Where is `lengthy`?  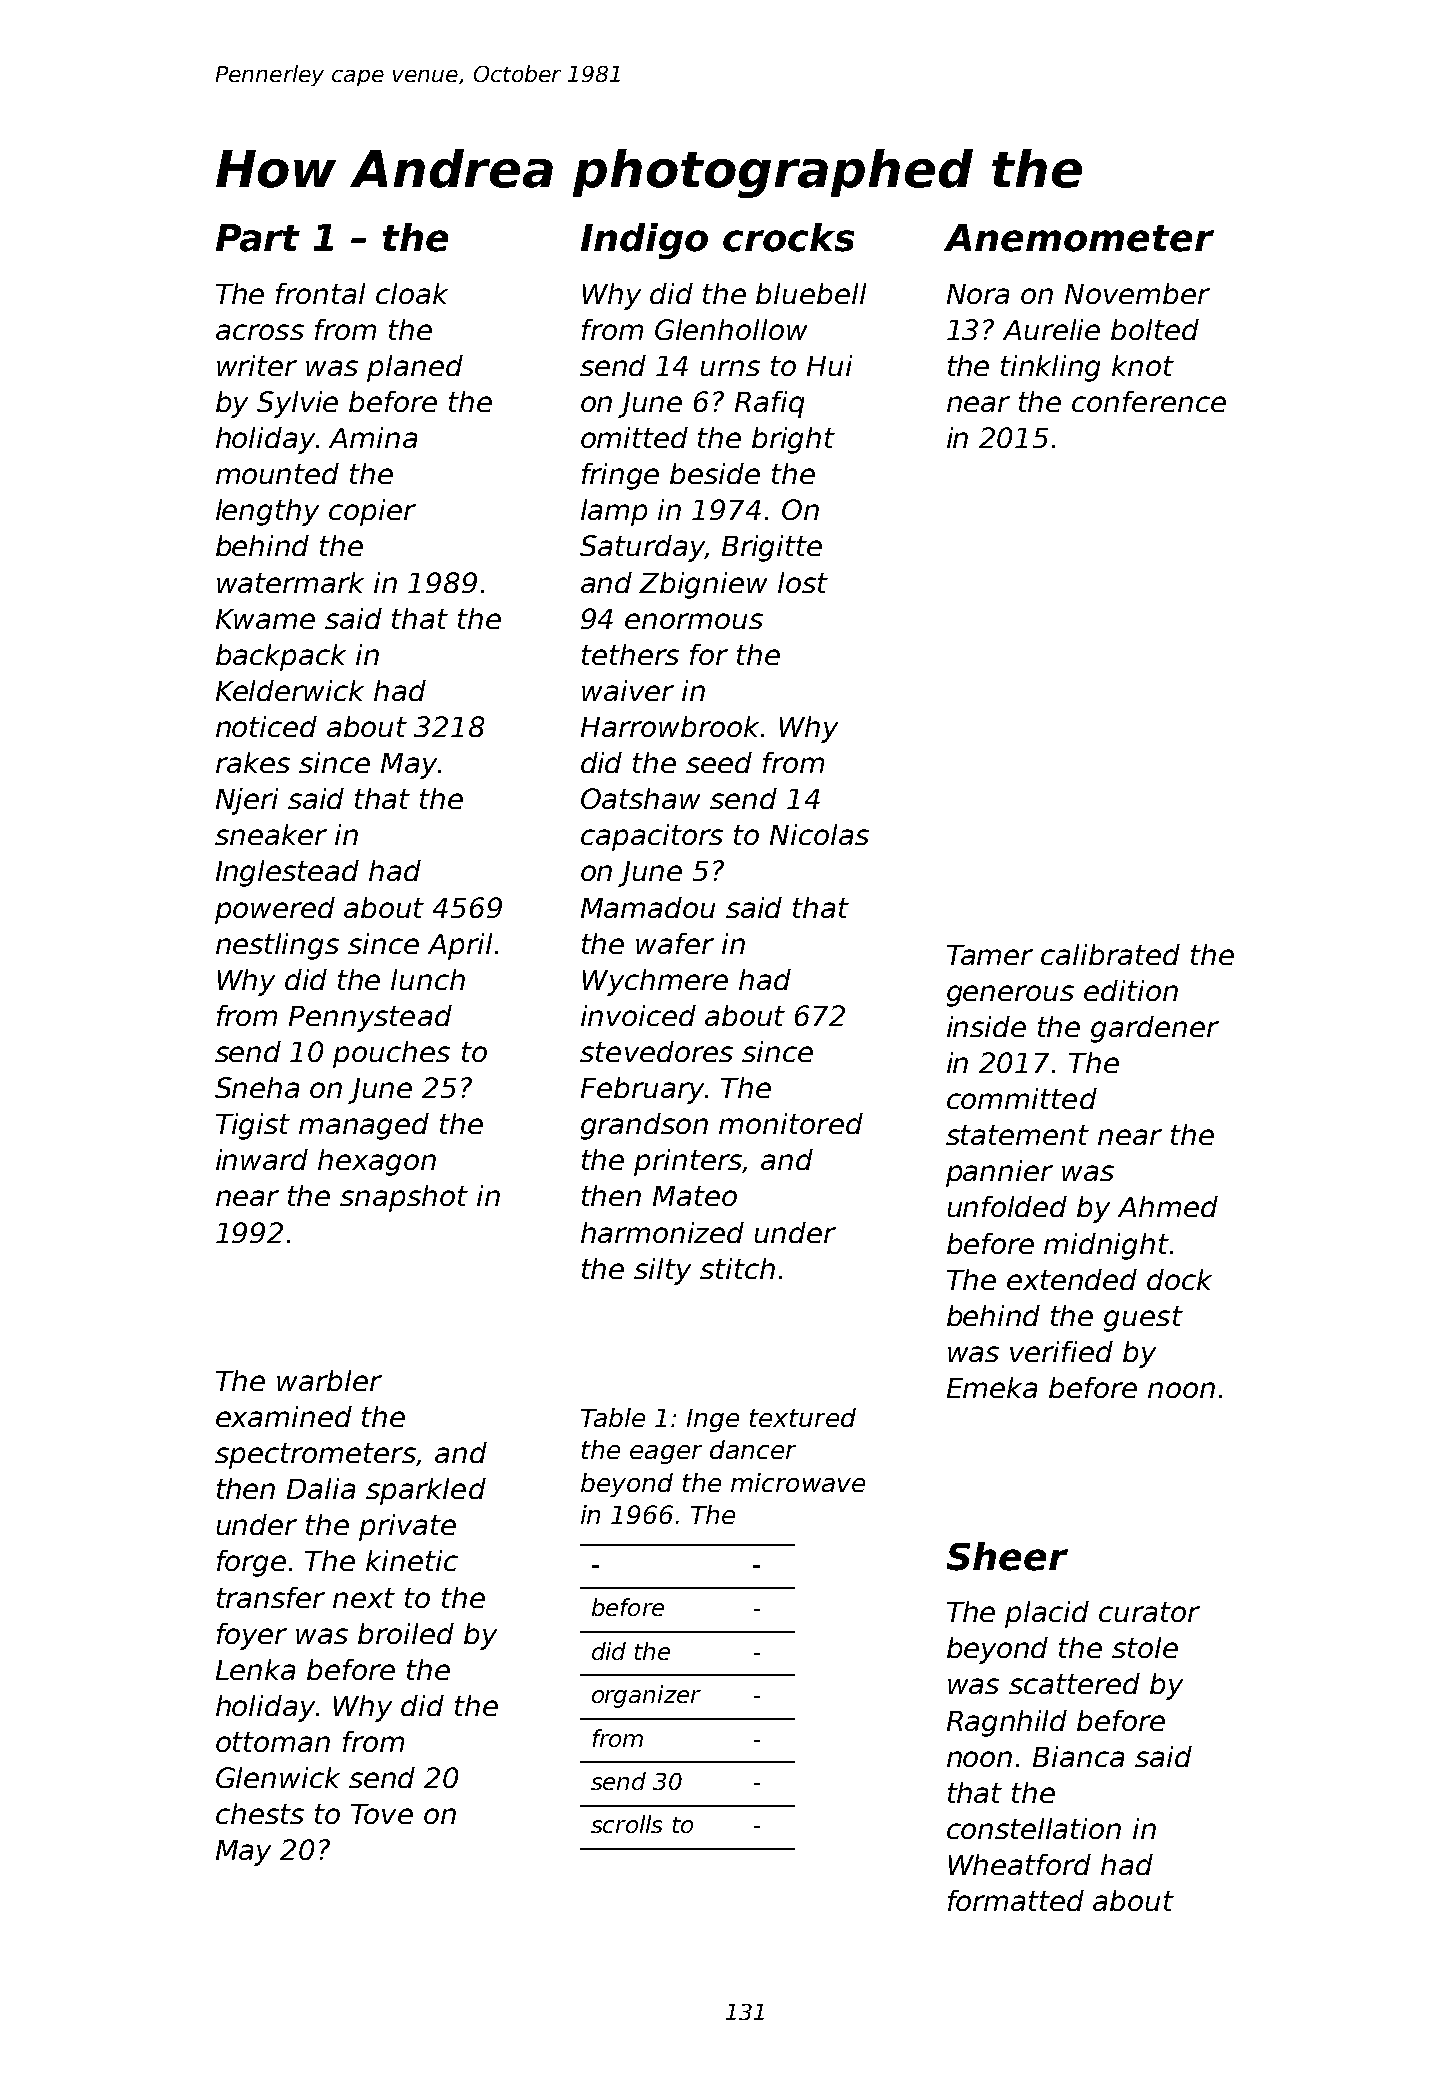
lengthy is located at coordinates (267, 512).
